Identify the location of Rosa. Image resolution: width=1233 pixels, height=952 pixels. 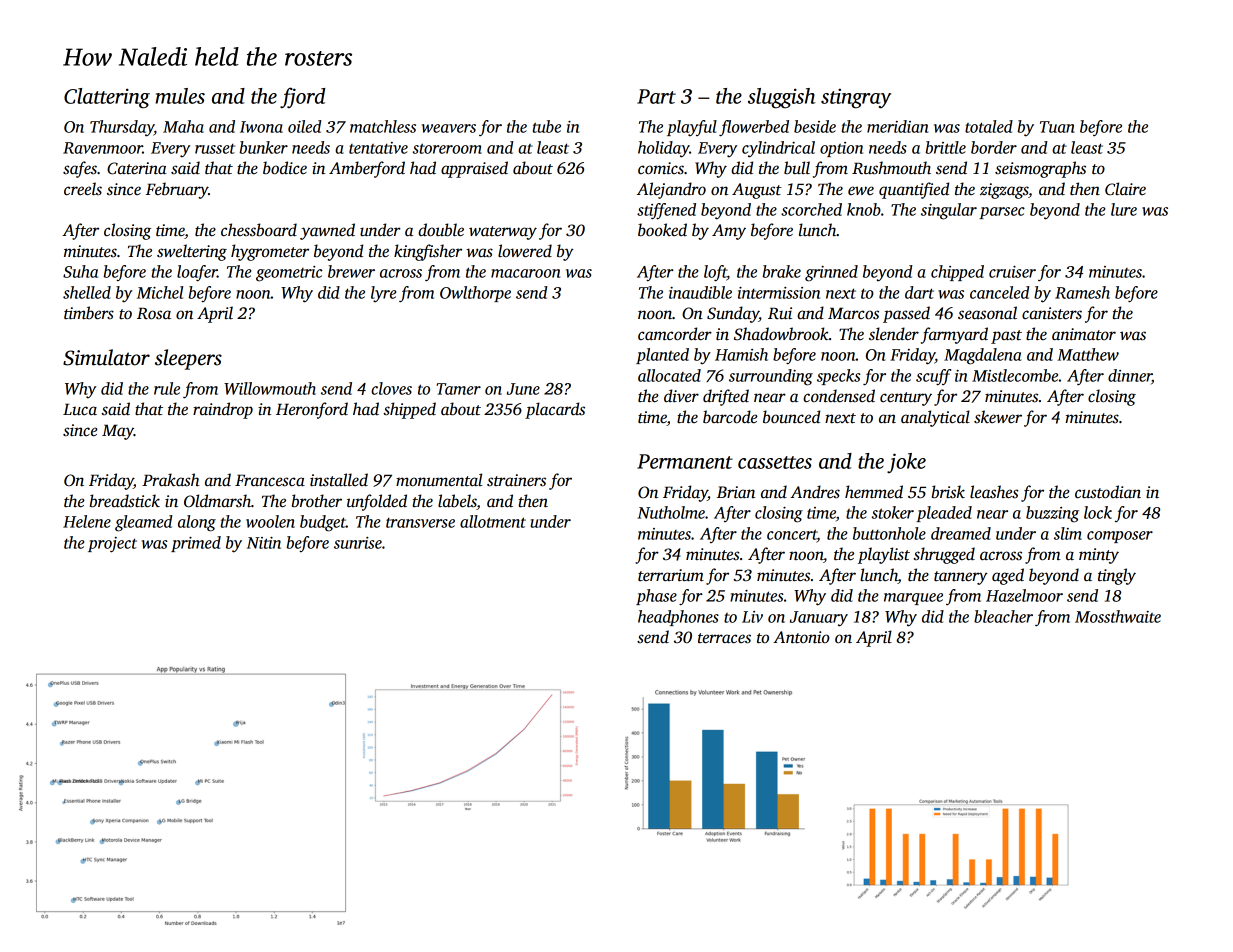
(154, 313).
